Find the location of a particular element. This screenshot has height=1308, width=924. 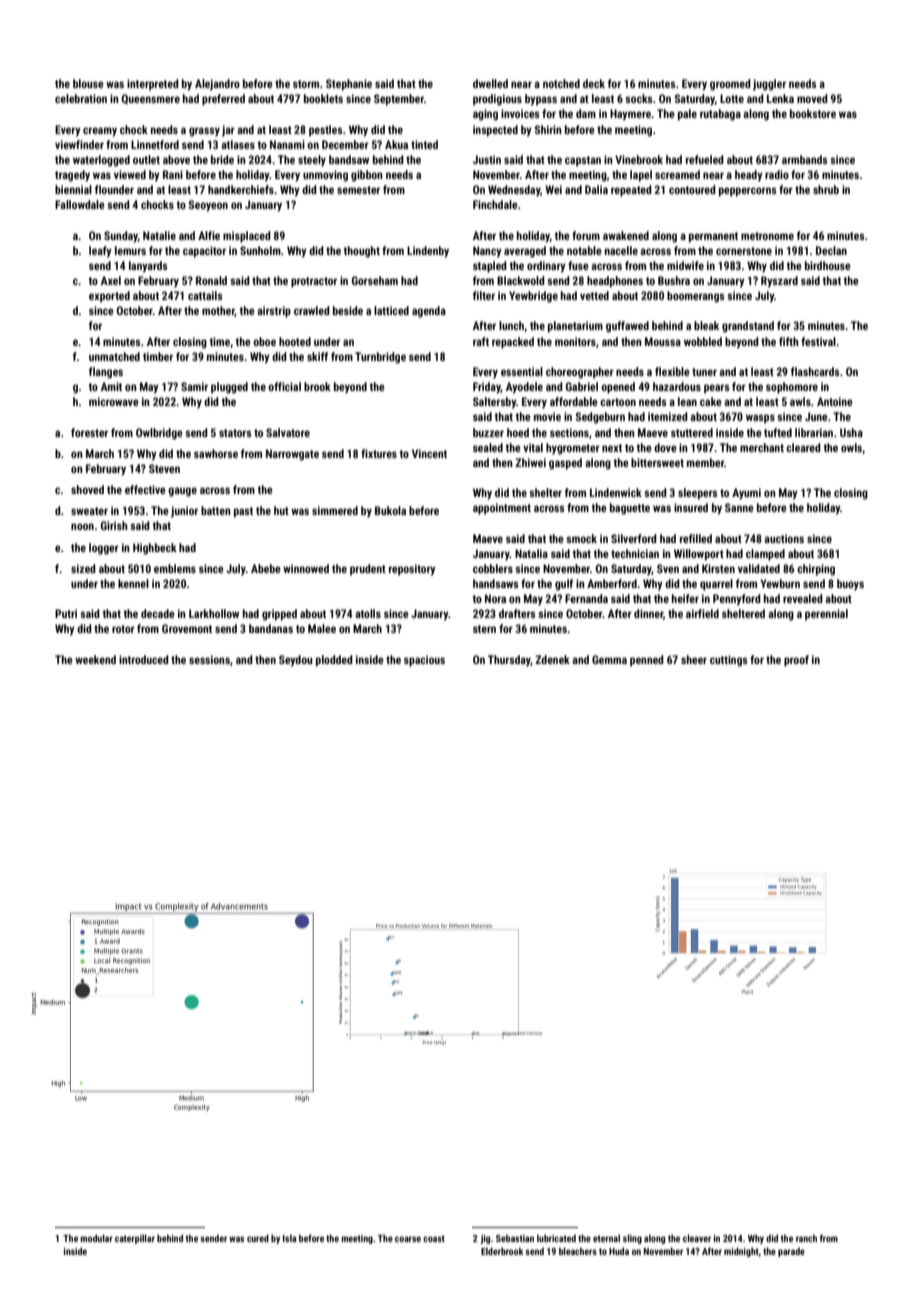

birdhouse is located at coordinates (828, 265).
